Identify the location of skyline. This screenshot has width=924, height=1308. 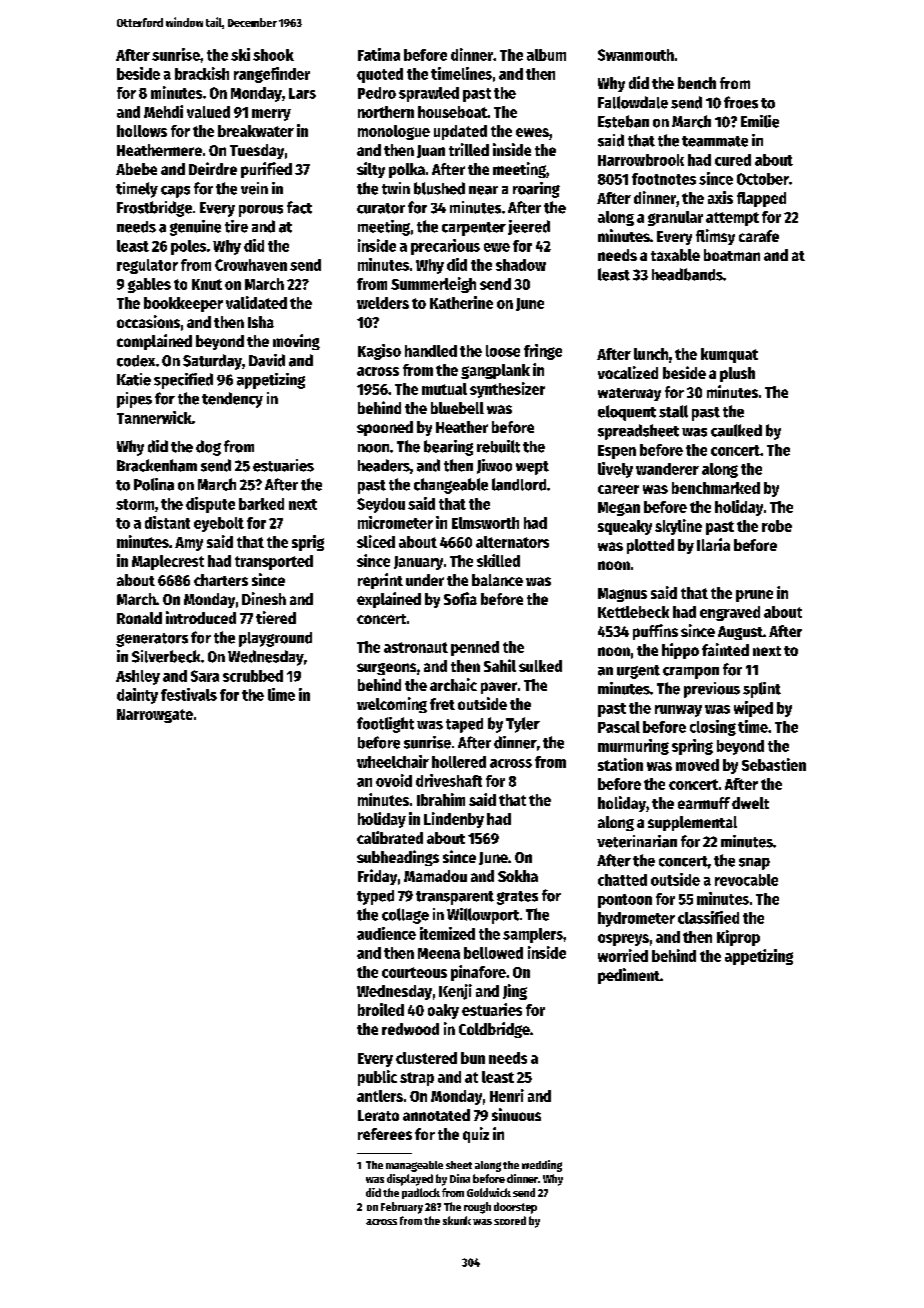
(678, 527).
